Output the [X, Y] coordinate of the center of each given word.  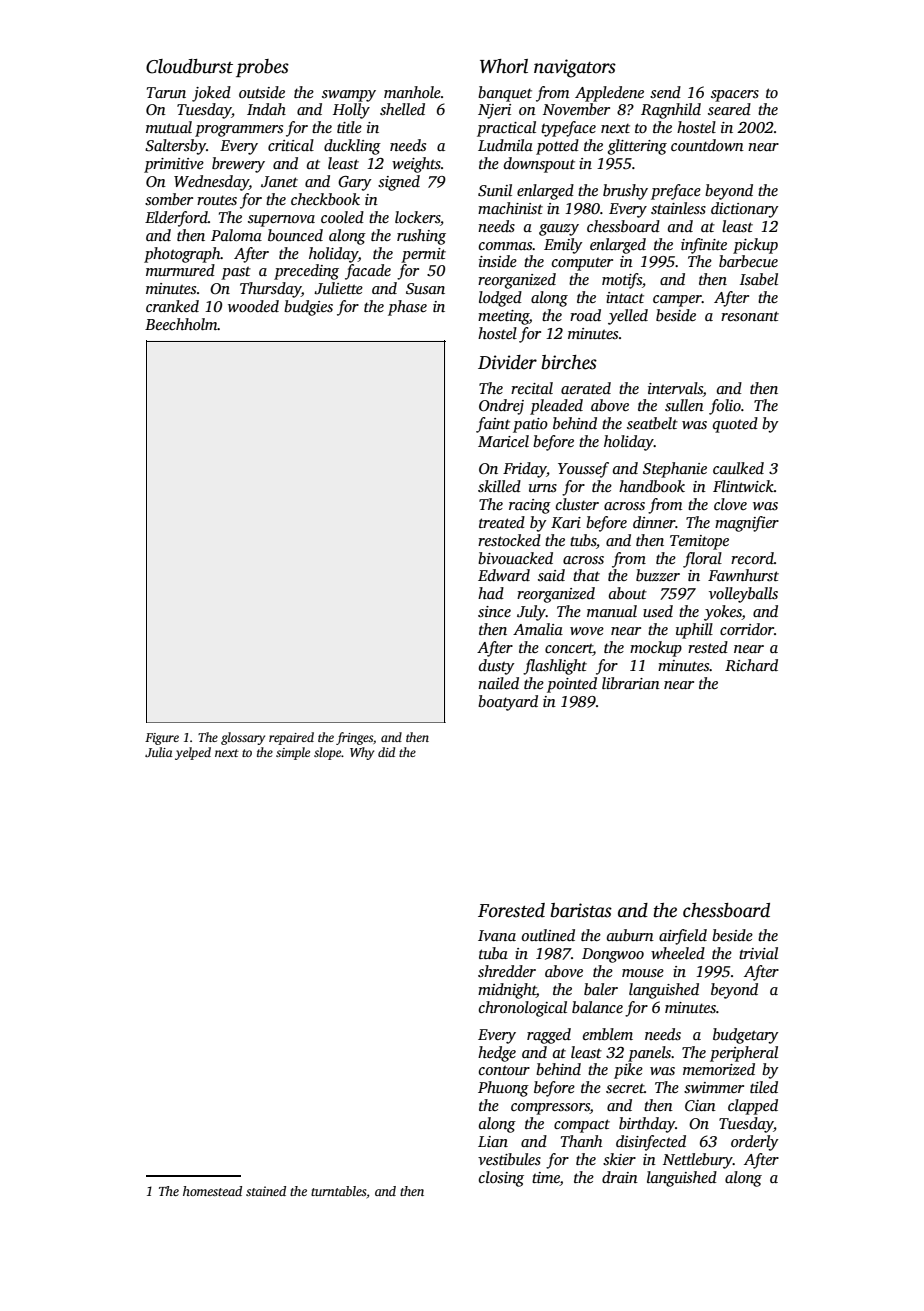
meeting [503, 317]
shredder [507, 971]
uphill [694, 631]
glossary [243, 738]
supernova [281, 221]
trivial [758, 953]
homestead [212, 1191]
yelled [628, 317]
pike [628, 1071]
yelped [193, 753]
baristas [581, 910]
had [491, 593]
